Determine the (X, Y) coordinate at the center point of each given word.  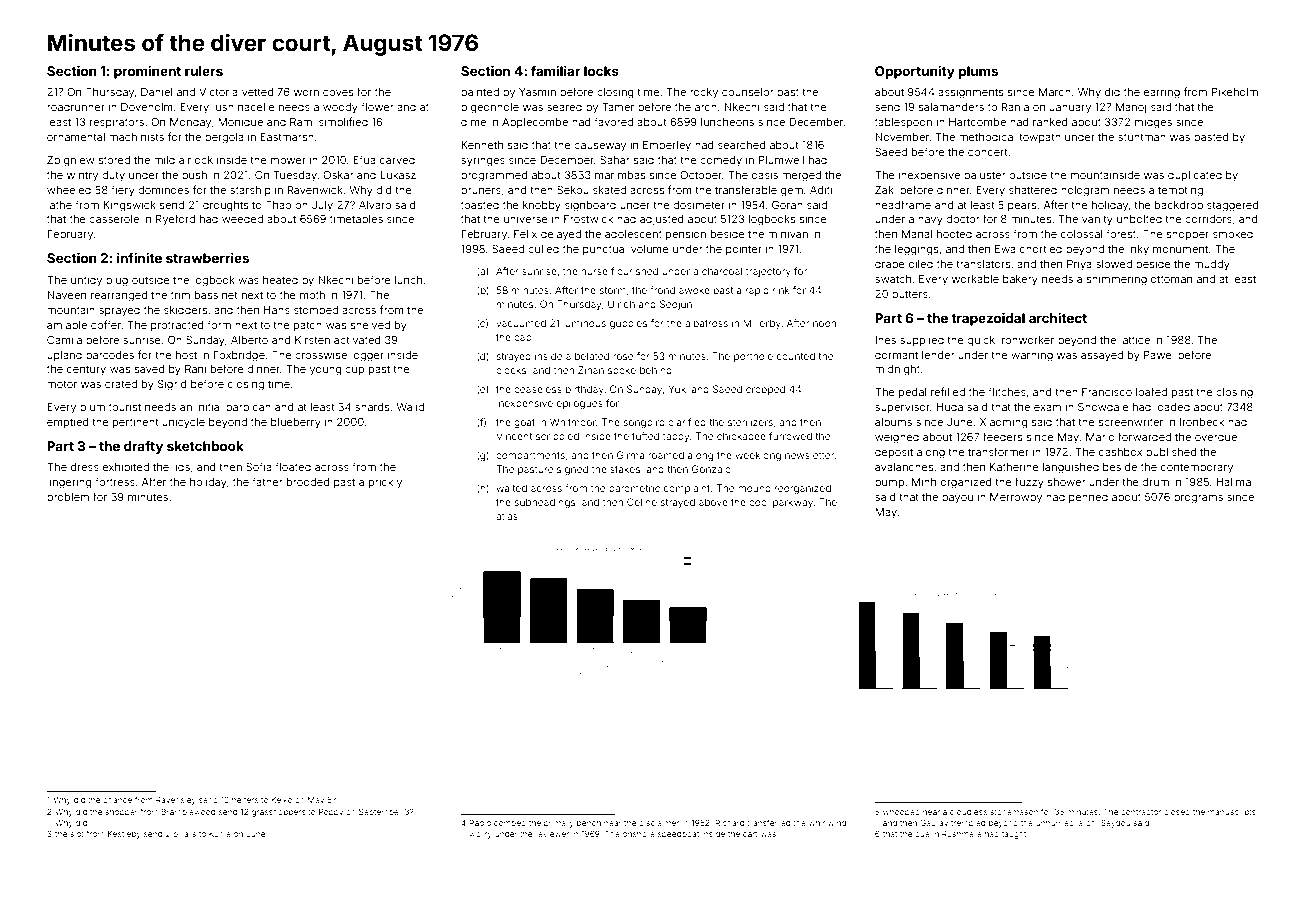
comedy (721, 161)
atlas (507, 516)
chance (117, 800)
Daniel (156, 91)
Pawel (1159, 355)
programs (1198, 499)
